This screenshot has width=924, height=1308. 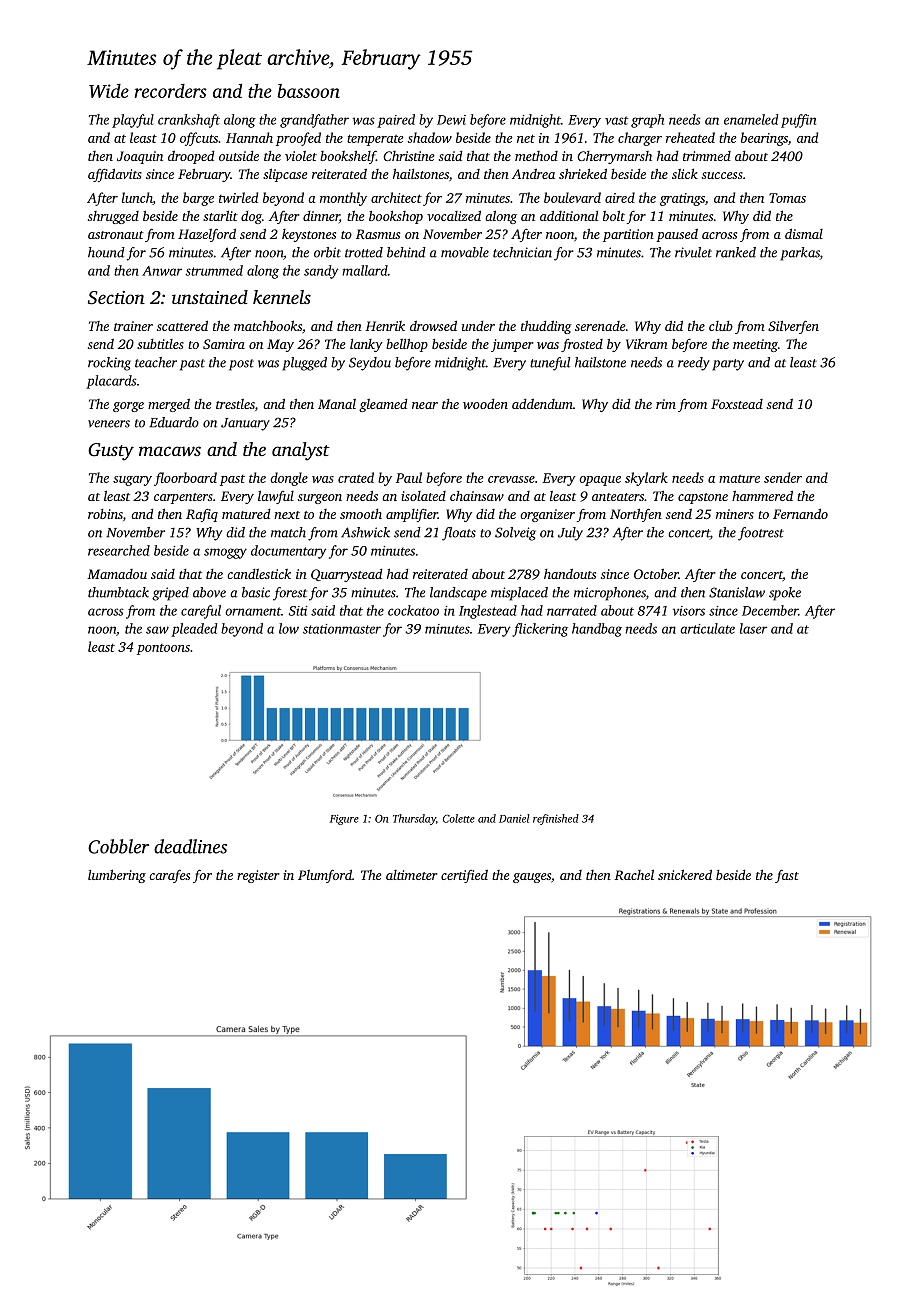 I want to click on addendum, so click(x=542, y=404).
